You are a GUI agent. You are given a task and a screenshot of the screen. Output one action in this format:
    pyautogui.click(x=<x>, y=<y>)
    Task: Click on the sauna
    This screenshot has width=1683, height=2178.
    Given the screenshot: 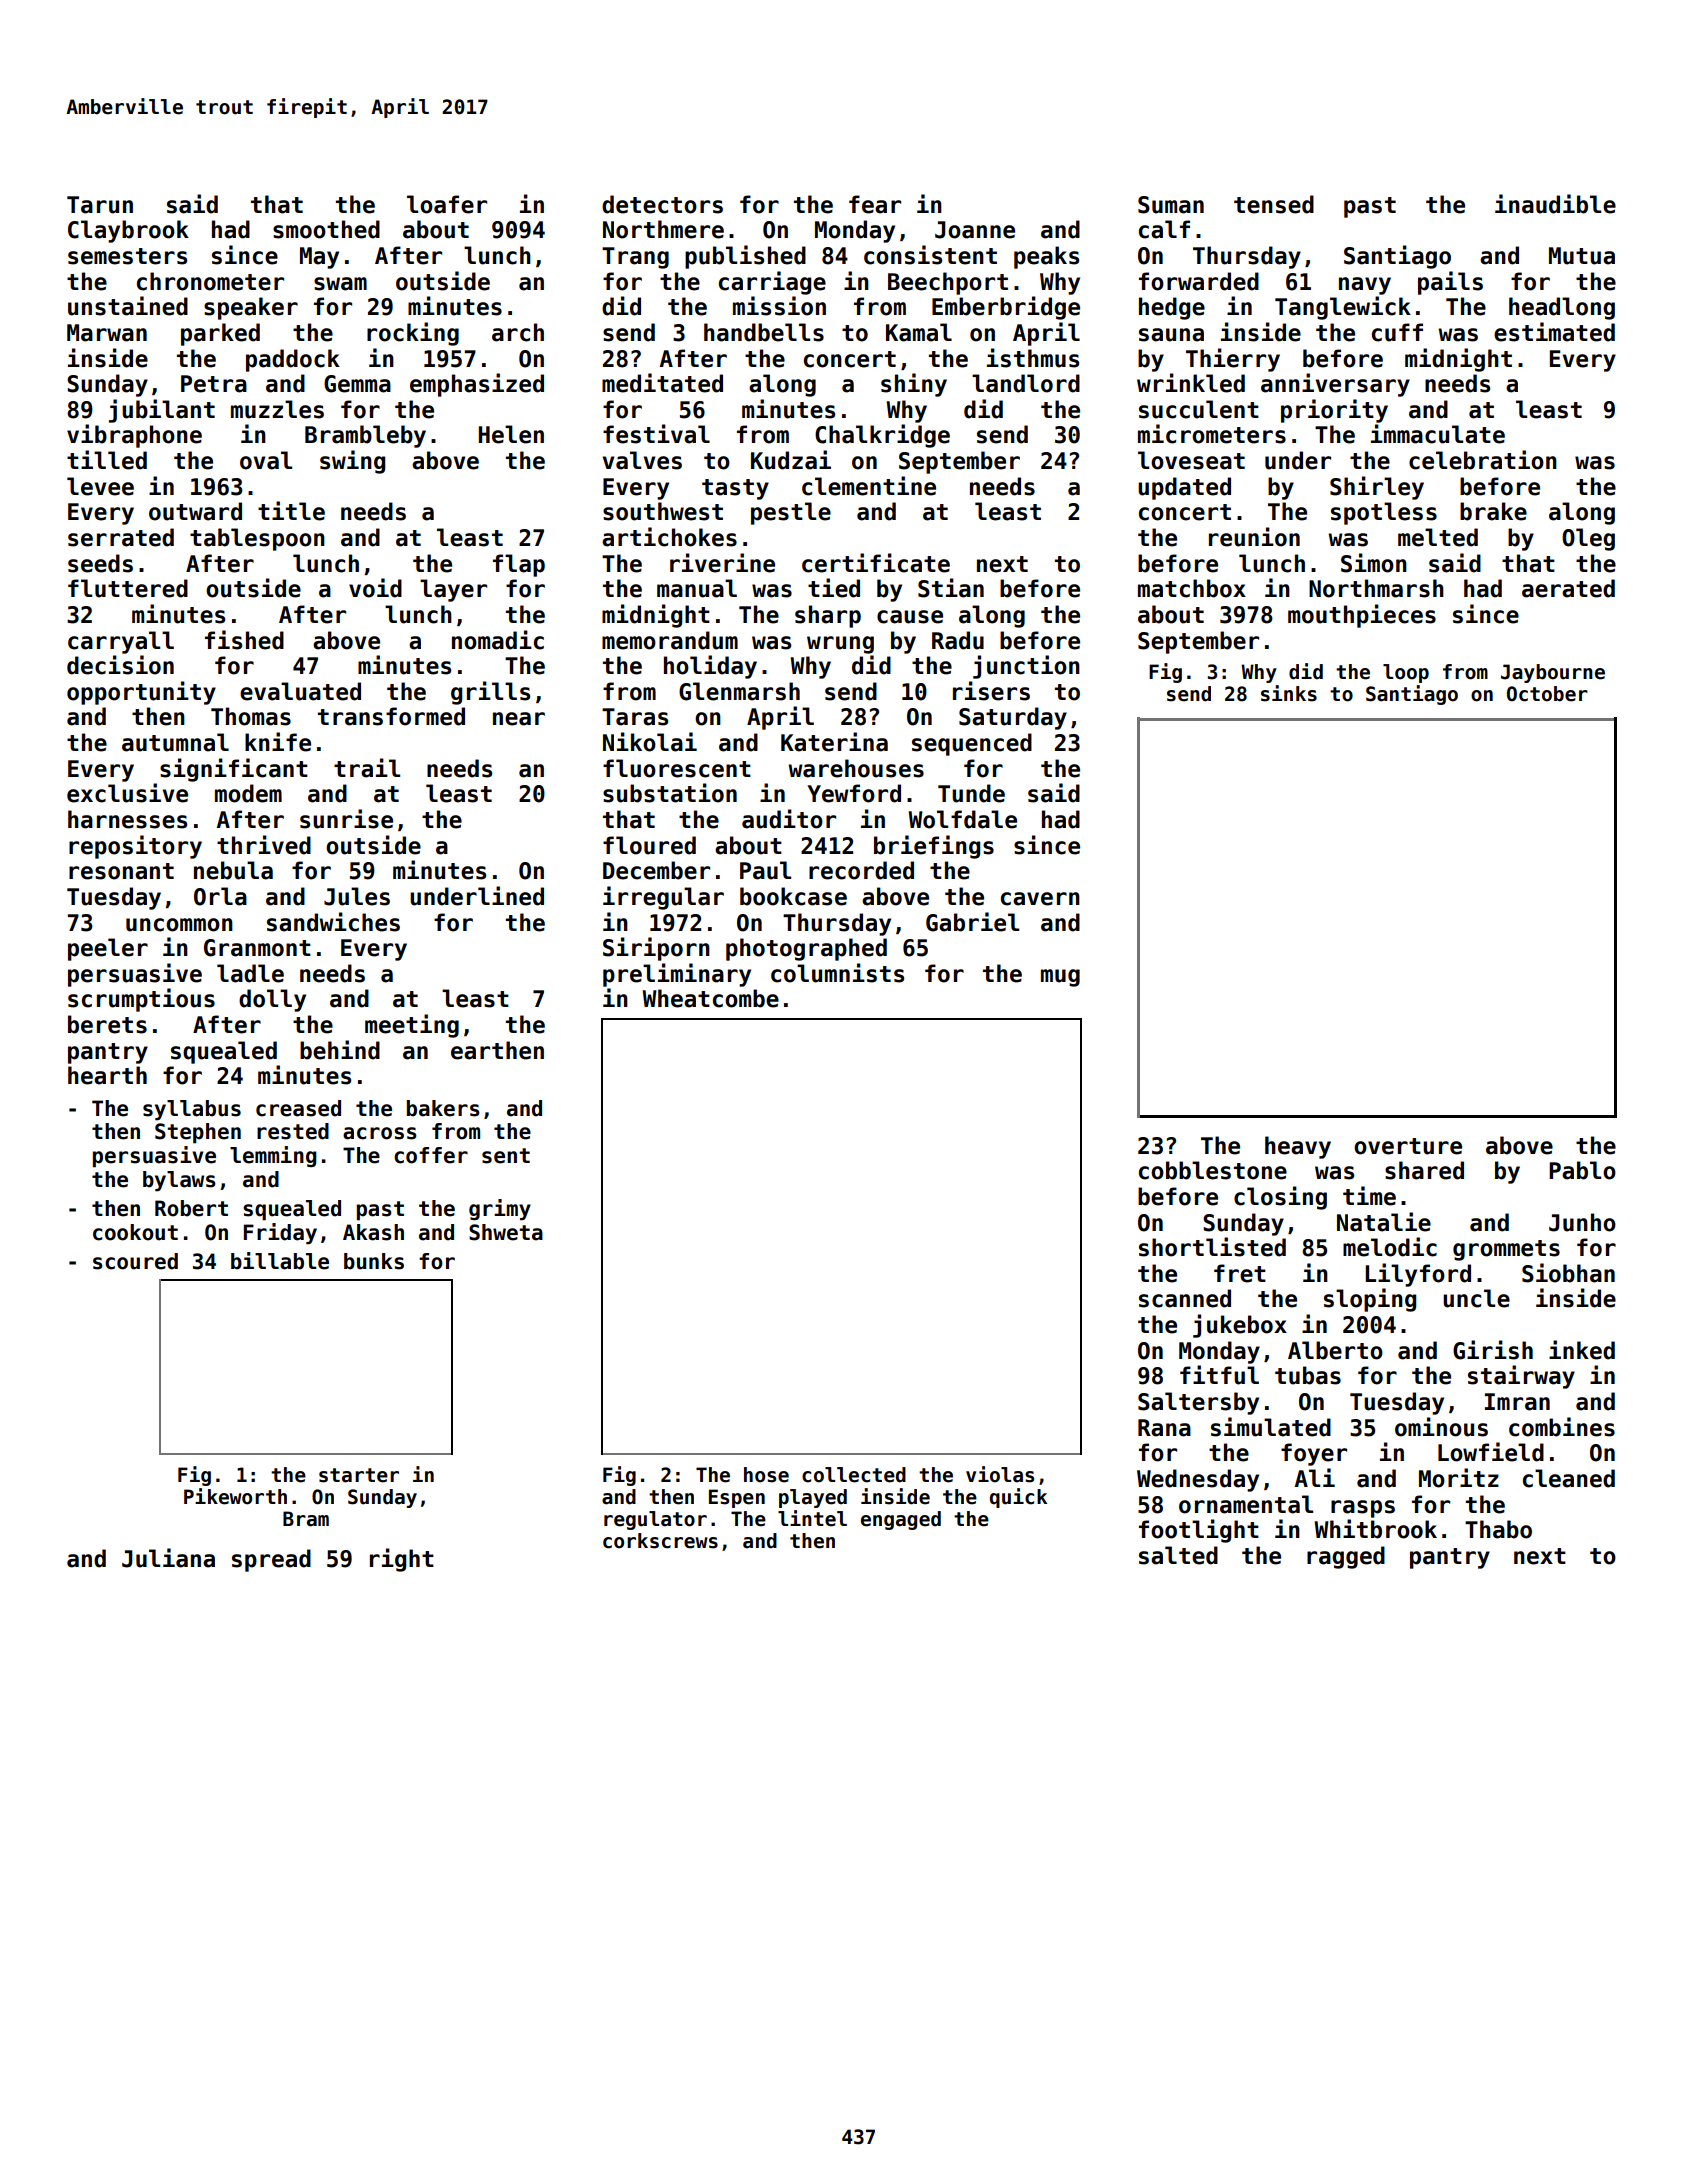 What is the action you would take?
    pyautogui.click(x=1171, y=335)
